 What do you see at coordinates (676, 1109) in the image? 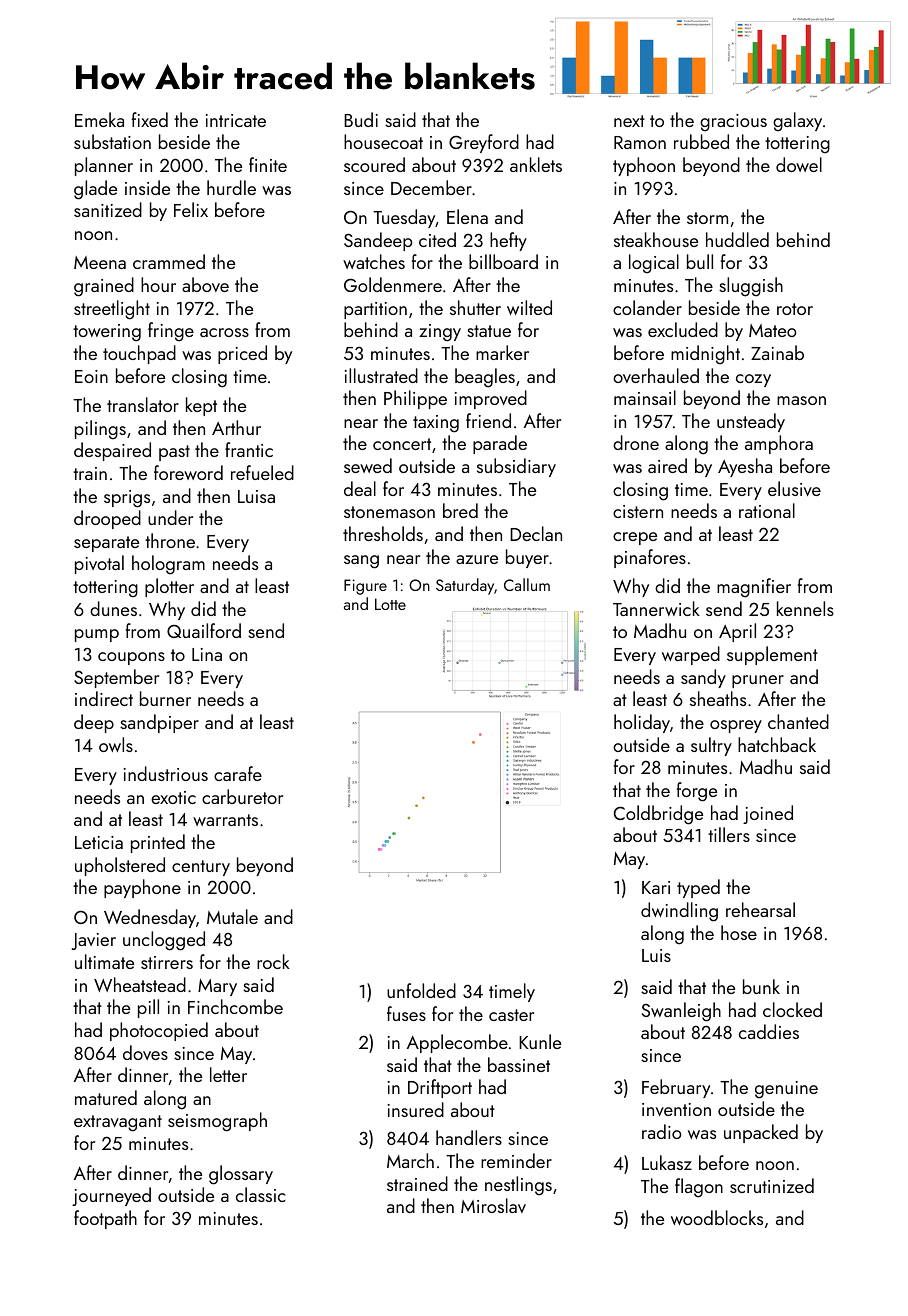
I see `invention` at bounding box center [676, 1109].
